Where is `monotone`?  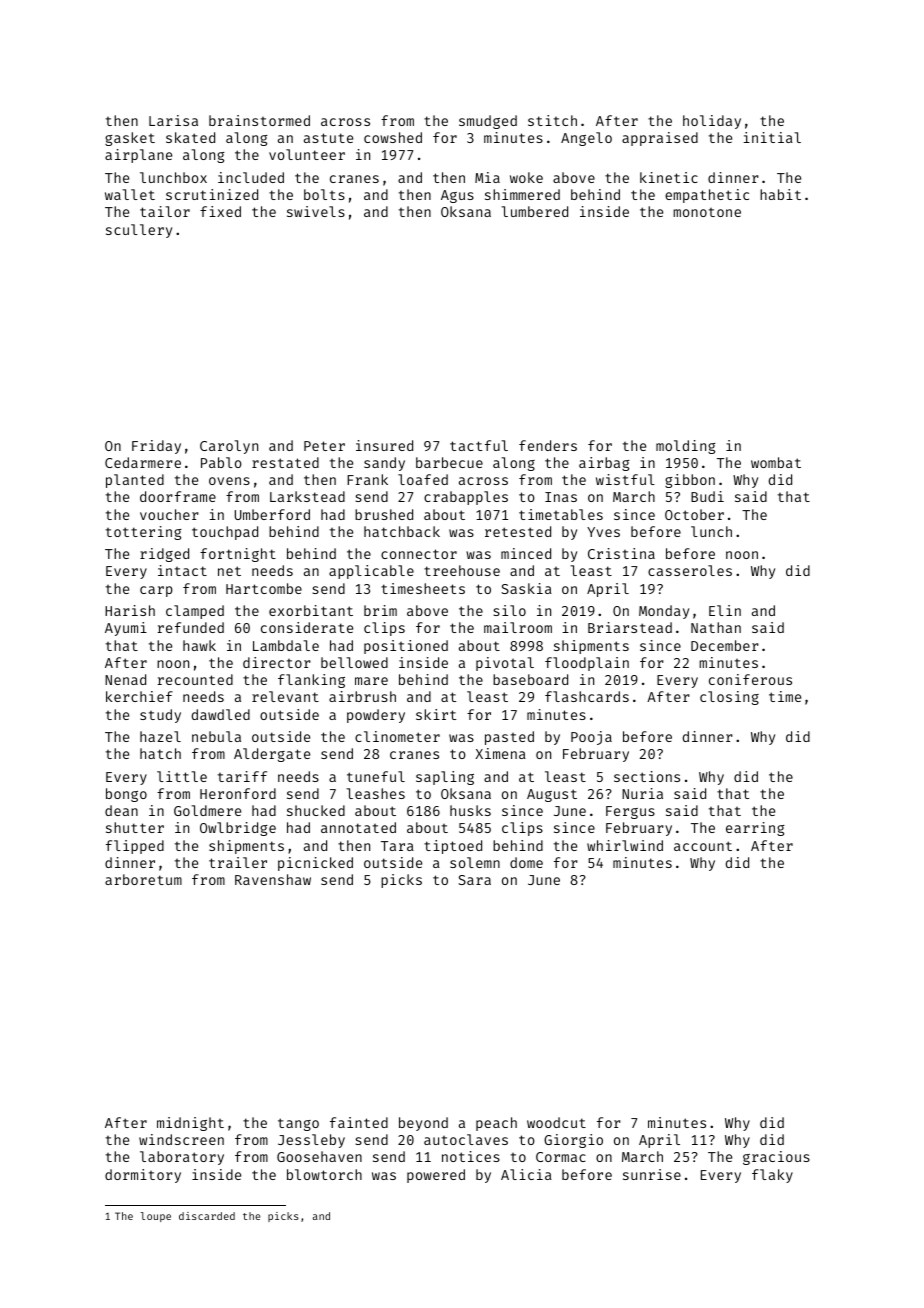
monotone is located at coordinates (707, 212).
